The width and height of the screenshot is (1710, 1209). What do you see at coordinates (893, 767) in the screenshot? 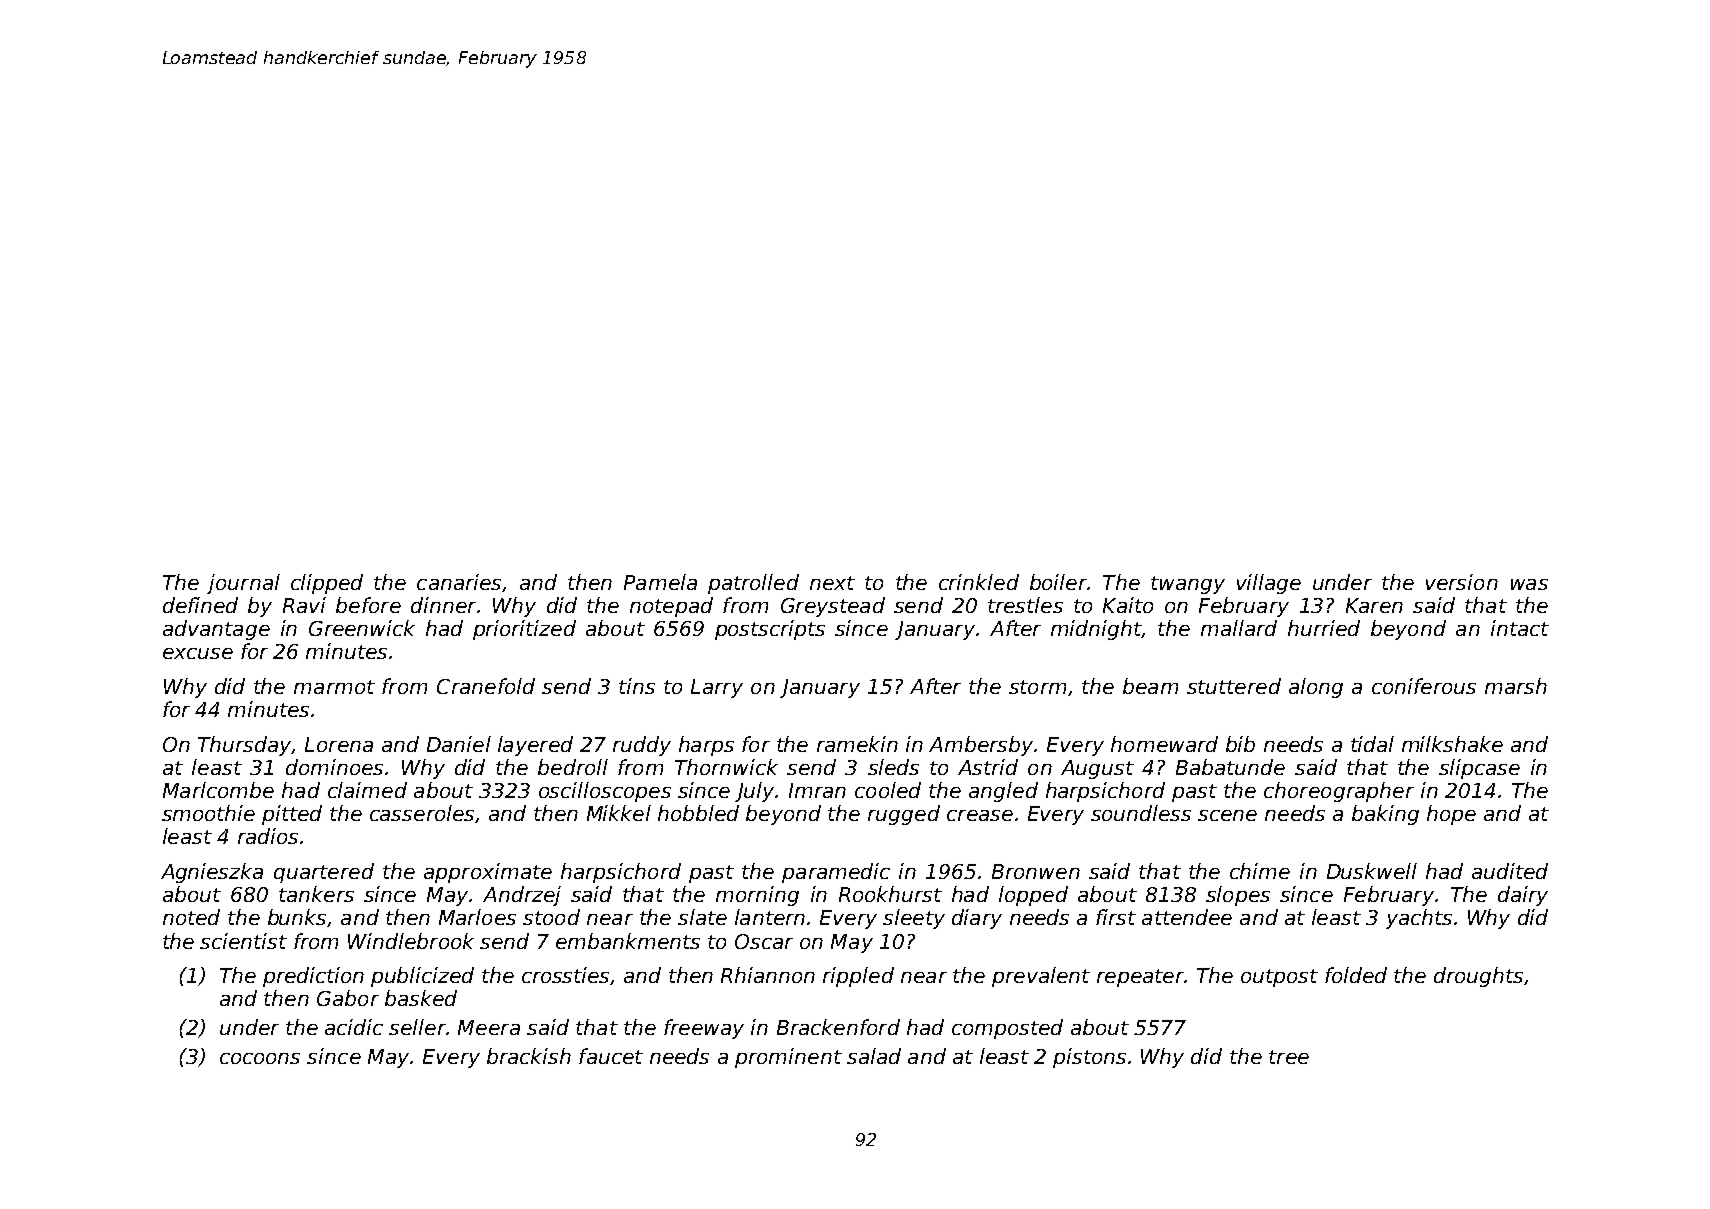
I see `sleds` at bounding box center [893, 767].
